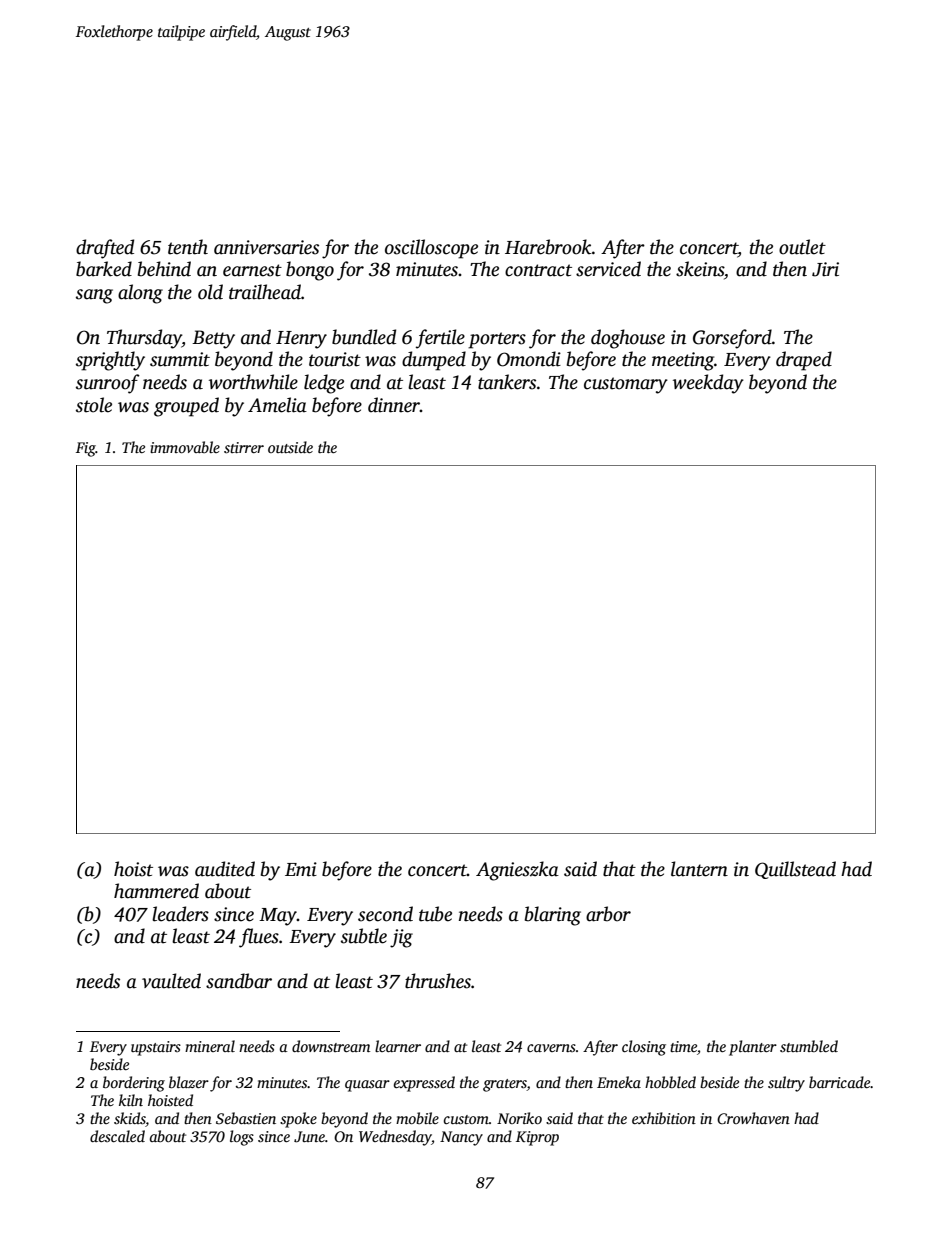 Image resolution: width=952 pixels, height=1233 pixels. Describe the element at coordinates (802, 247) in the document. I see `outlet` at that location.
